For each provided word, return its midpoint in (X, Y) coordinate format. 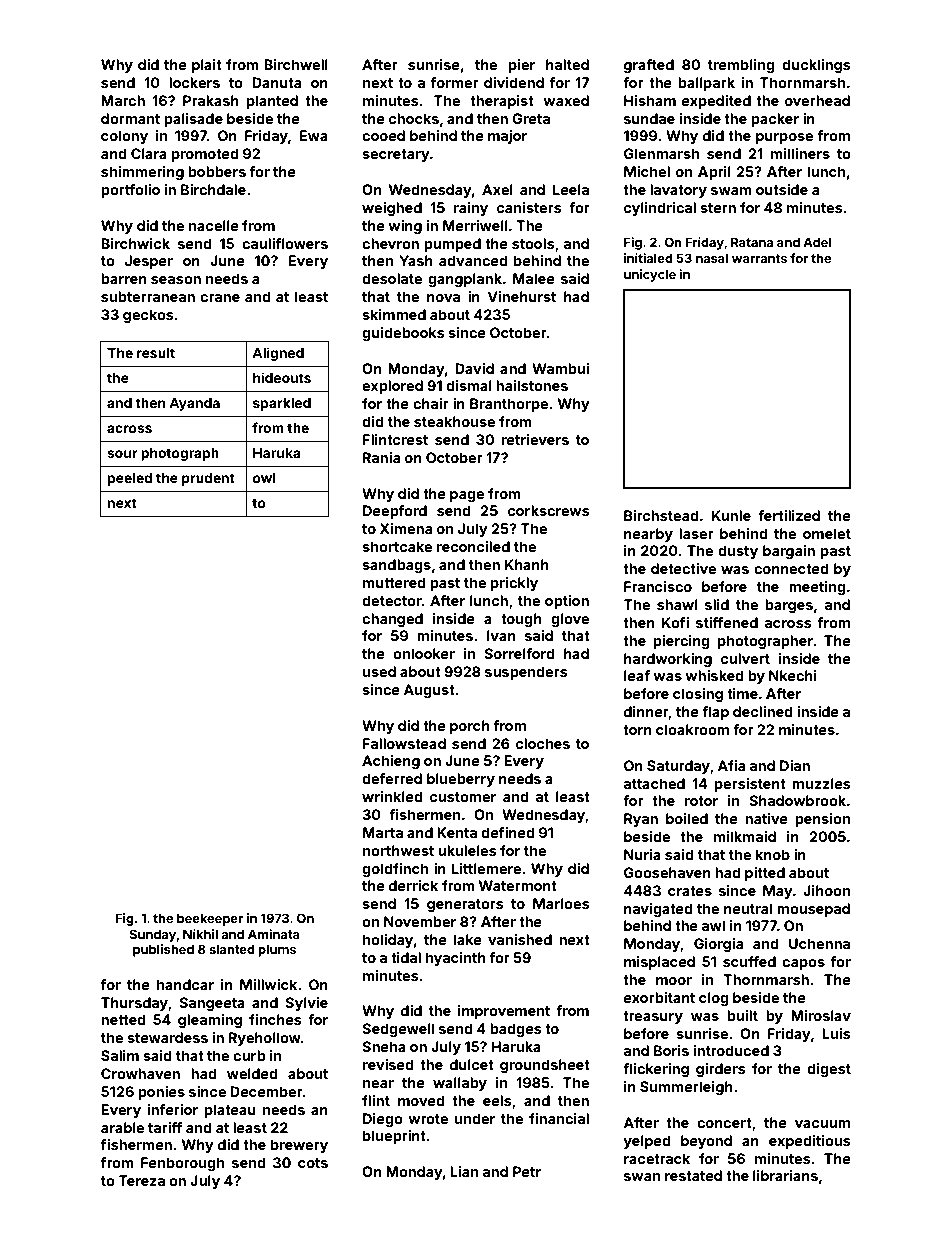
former (455, 82)
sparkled (282, 404)
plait (207, 66)
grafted (649, 66)
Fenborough (182, 1164)
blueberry (461, 780)
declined (763, 711)
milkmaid (745, 836)
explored (392, 387)
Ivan (501, 635)
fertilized (789, 515)
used (379, 671)
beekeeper (210, 919)
